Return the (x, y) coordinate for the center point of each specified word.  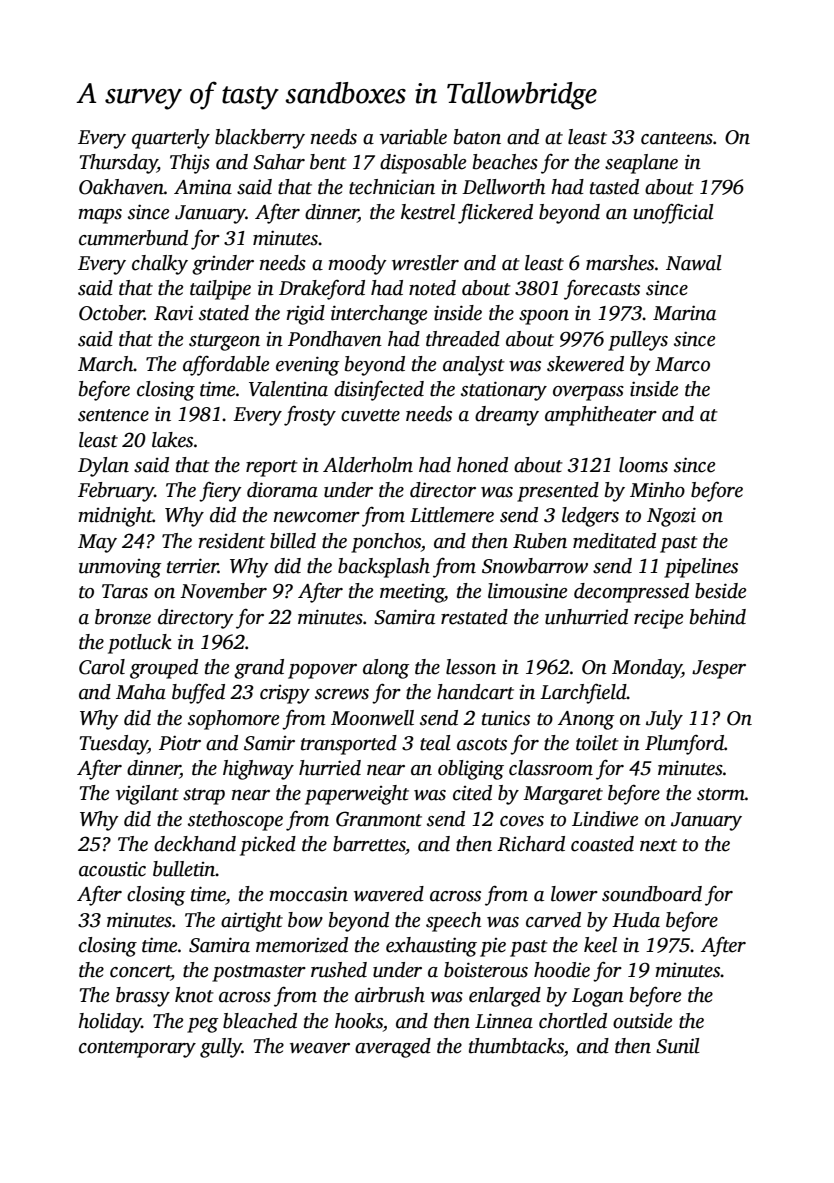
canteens (677, 138)
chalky (160, 265)
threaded (463, 339)
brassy (143, 997)
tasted (614, 187)
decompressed (631, 593)
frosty (310, 416)
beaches (505, 162)
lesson (471, 667)
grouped (164, 669)
